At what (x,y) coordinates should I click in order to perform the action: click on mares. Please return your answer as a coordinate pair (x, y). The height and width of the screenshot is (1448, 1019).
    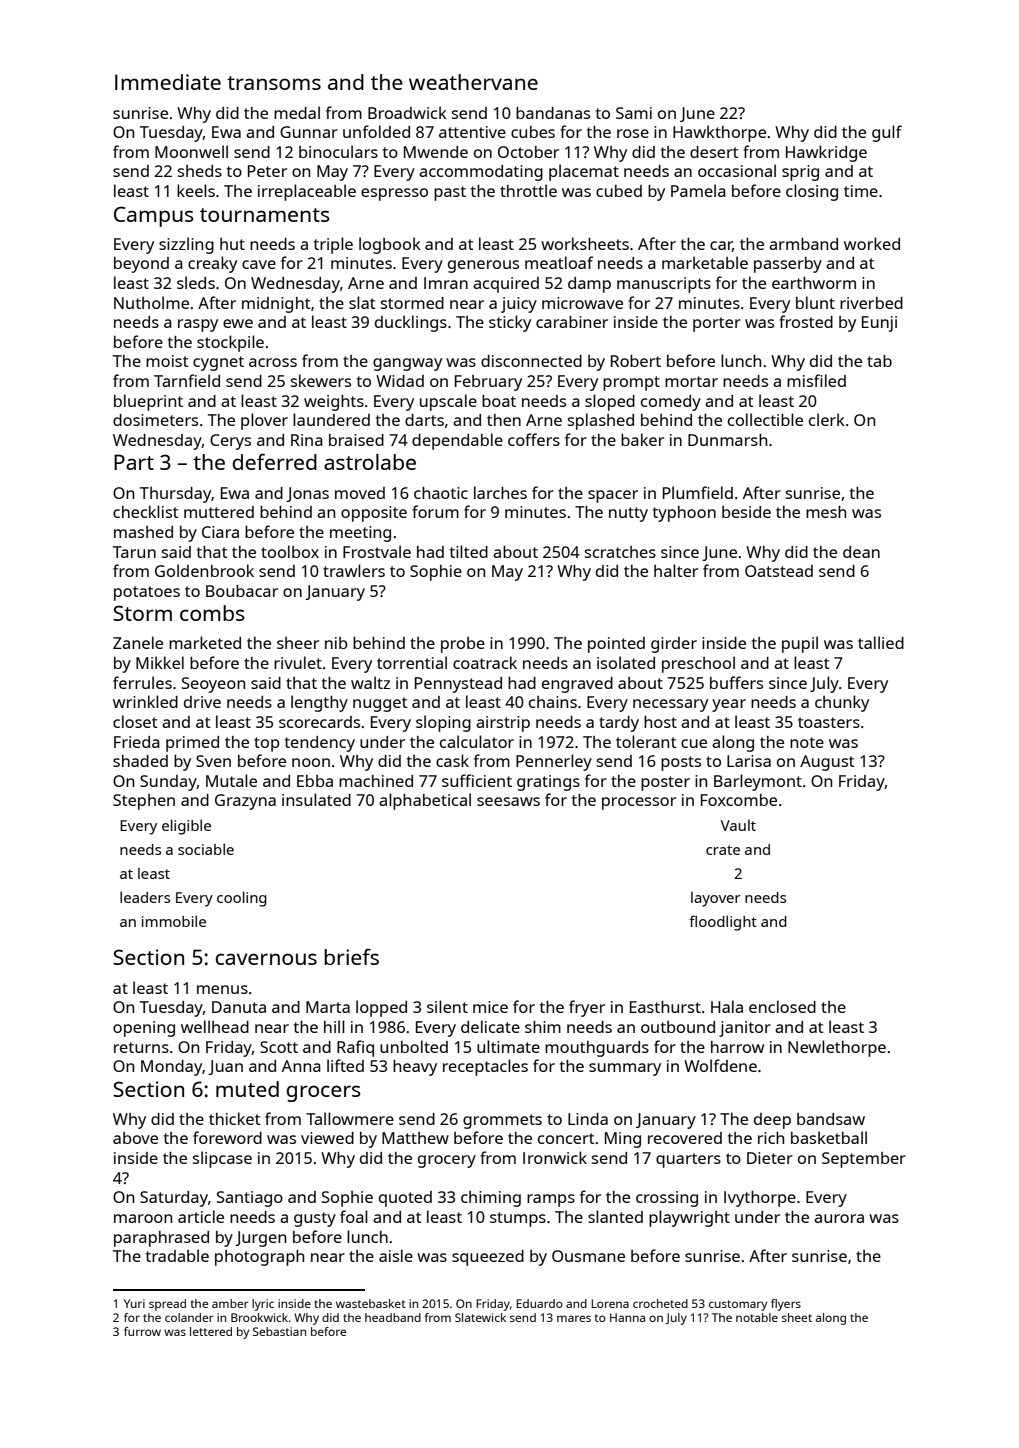
    Looking at the image, I should click on (574, 1318).
